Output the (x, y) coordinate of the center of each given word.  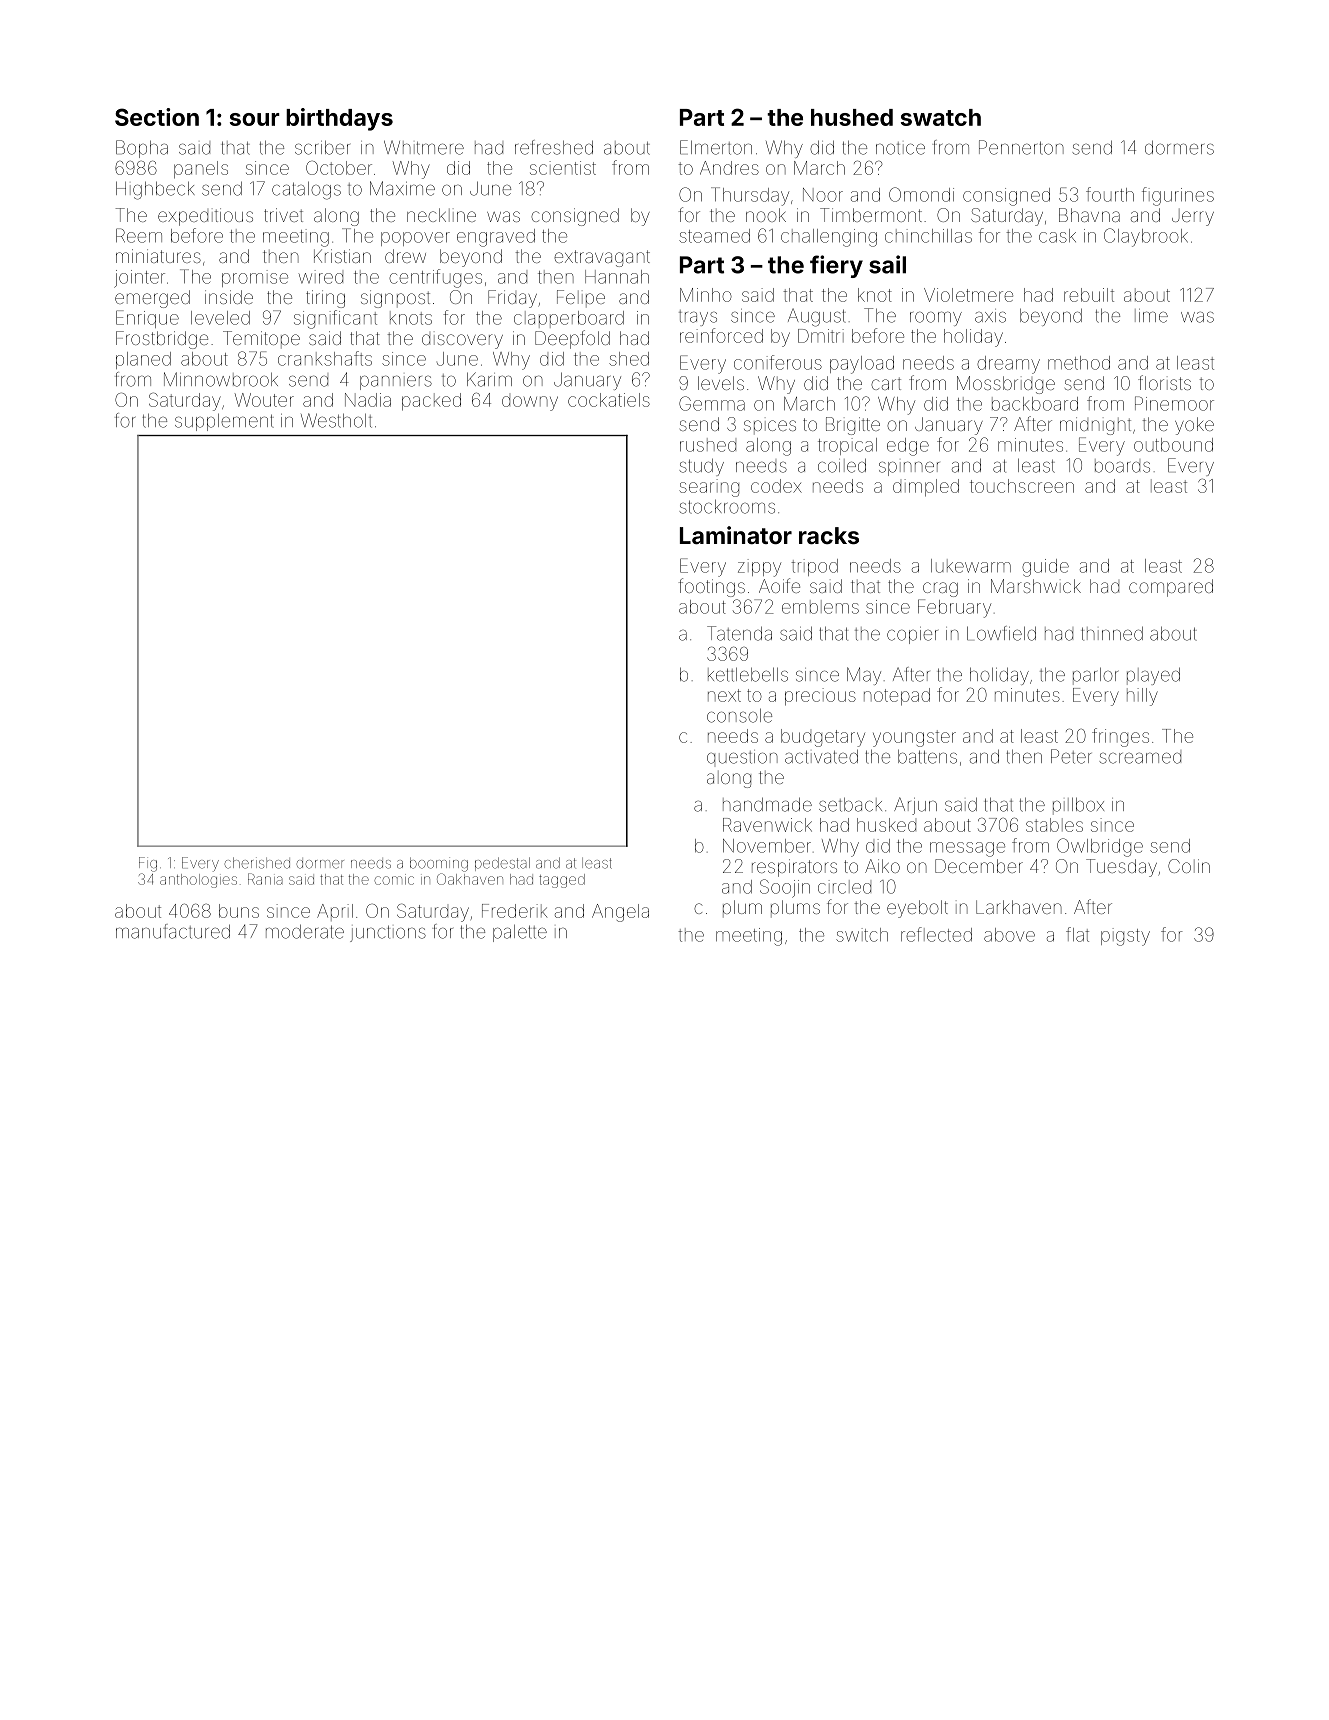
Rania (265, 879)
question (742, 757)
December (979, 866)
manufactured (173, 931)
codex (776, 486)
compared (1171, 588)
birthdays (339, 119)
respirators (794, 868)
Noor (823, 195)
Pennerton (1021, 147)
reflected (936, 934)
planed (143, 360)
